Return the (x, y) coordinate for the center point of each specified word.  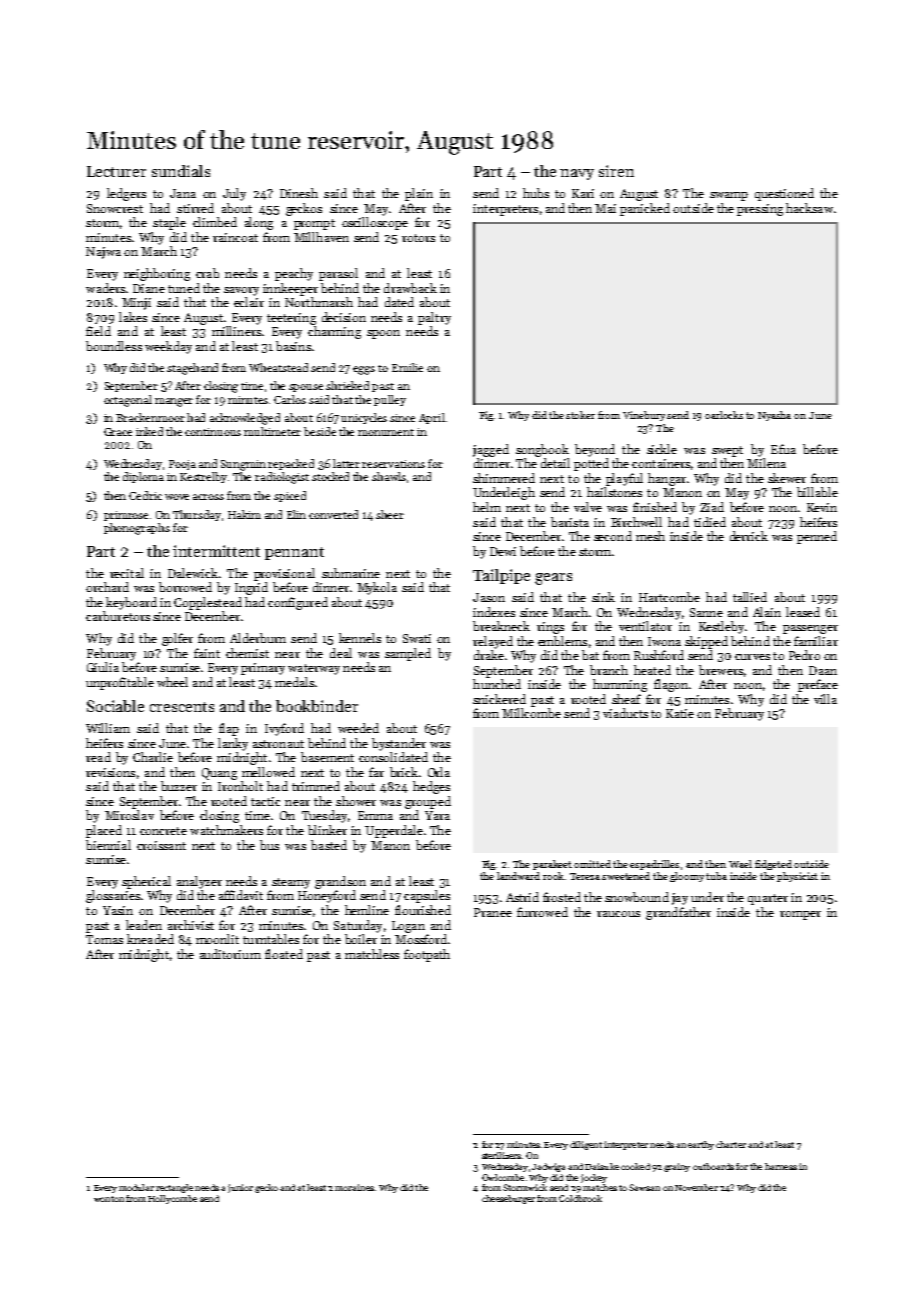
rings (550, 628)
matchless (372, 954)
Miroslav (129, 815)
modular (136, 1187)
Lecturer (116, 171)
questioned (784, 194)
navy (577, 174)
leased (803, 612)
